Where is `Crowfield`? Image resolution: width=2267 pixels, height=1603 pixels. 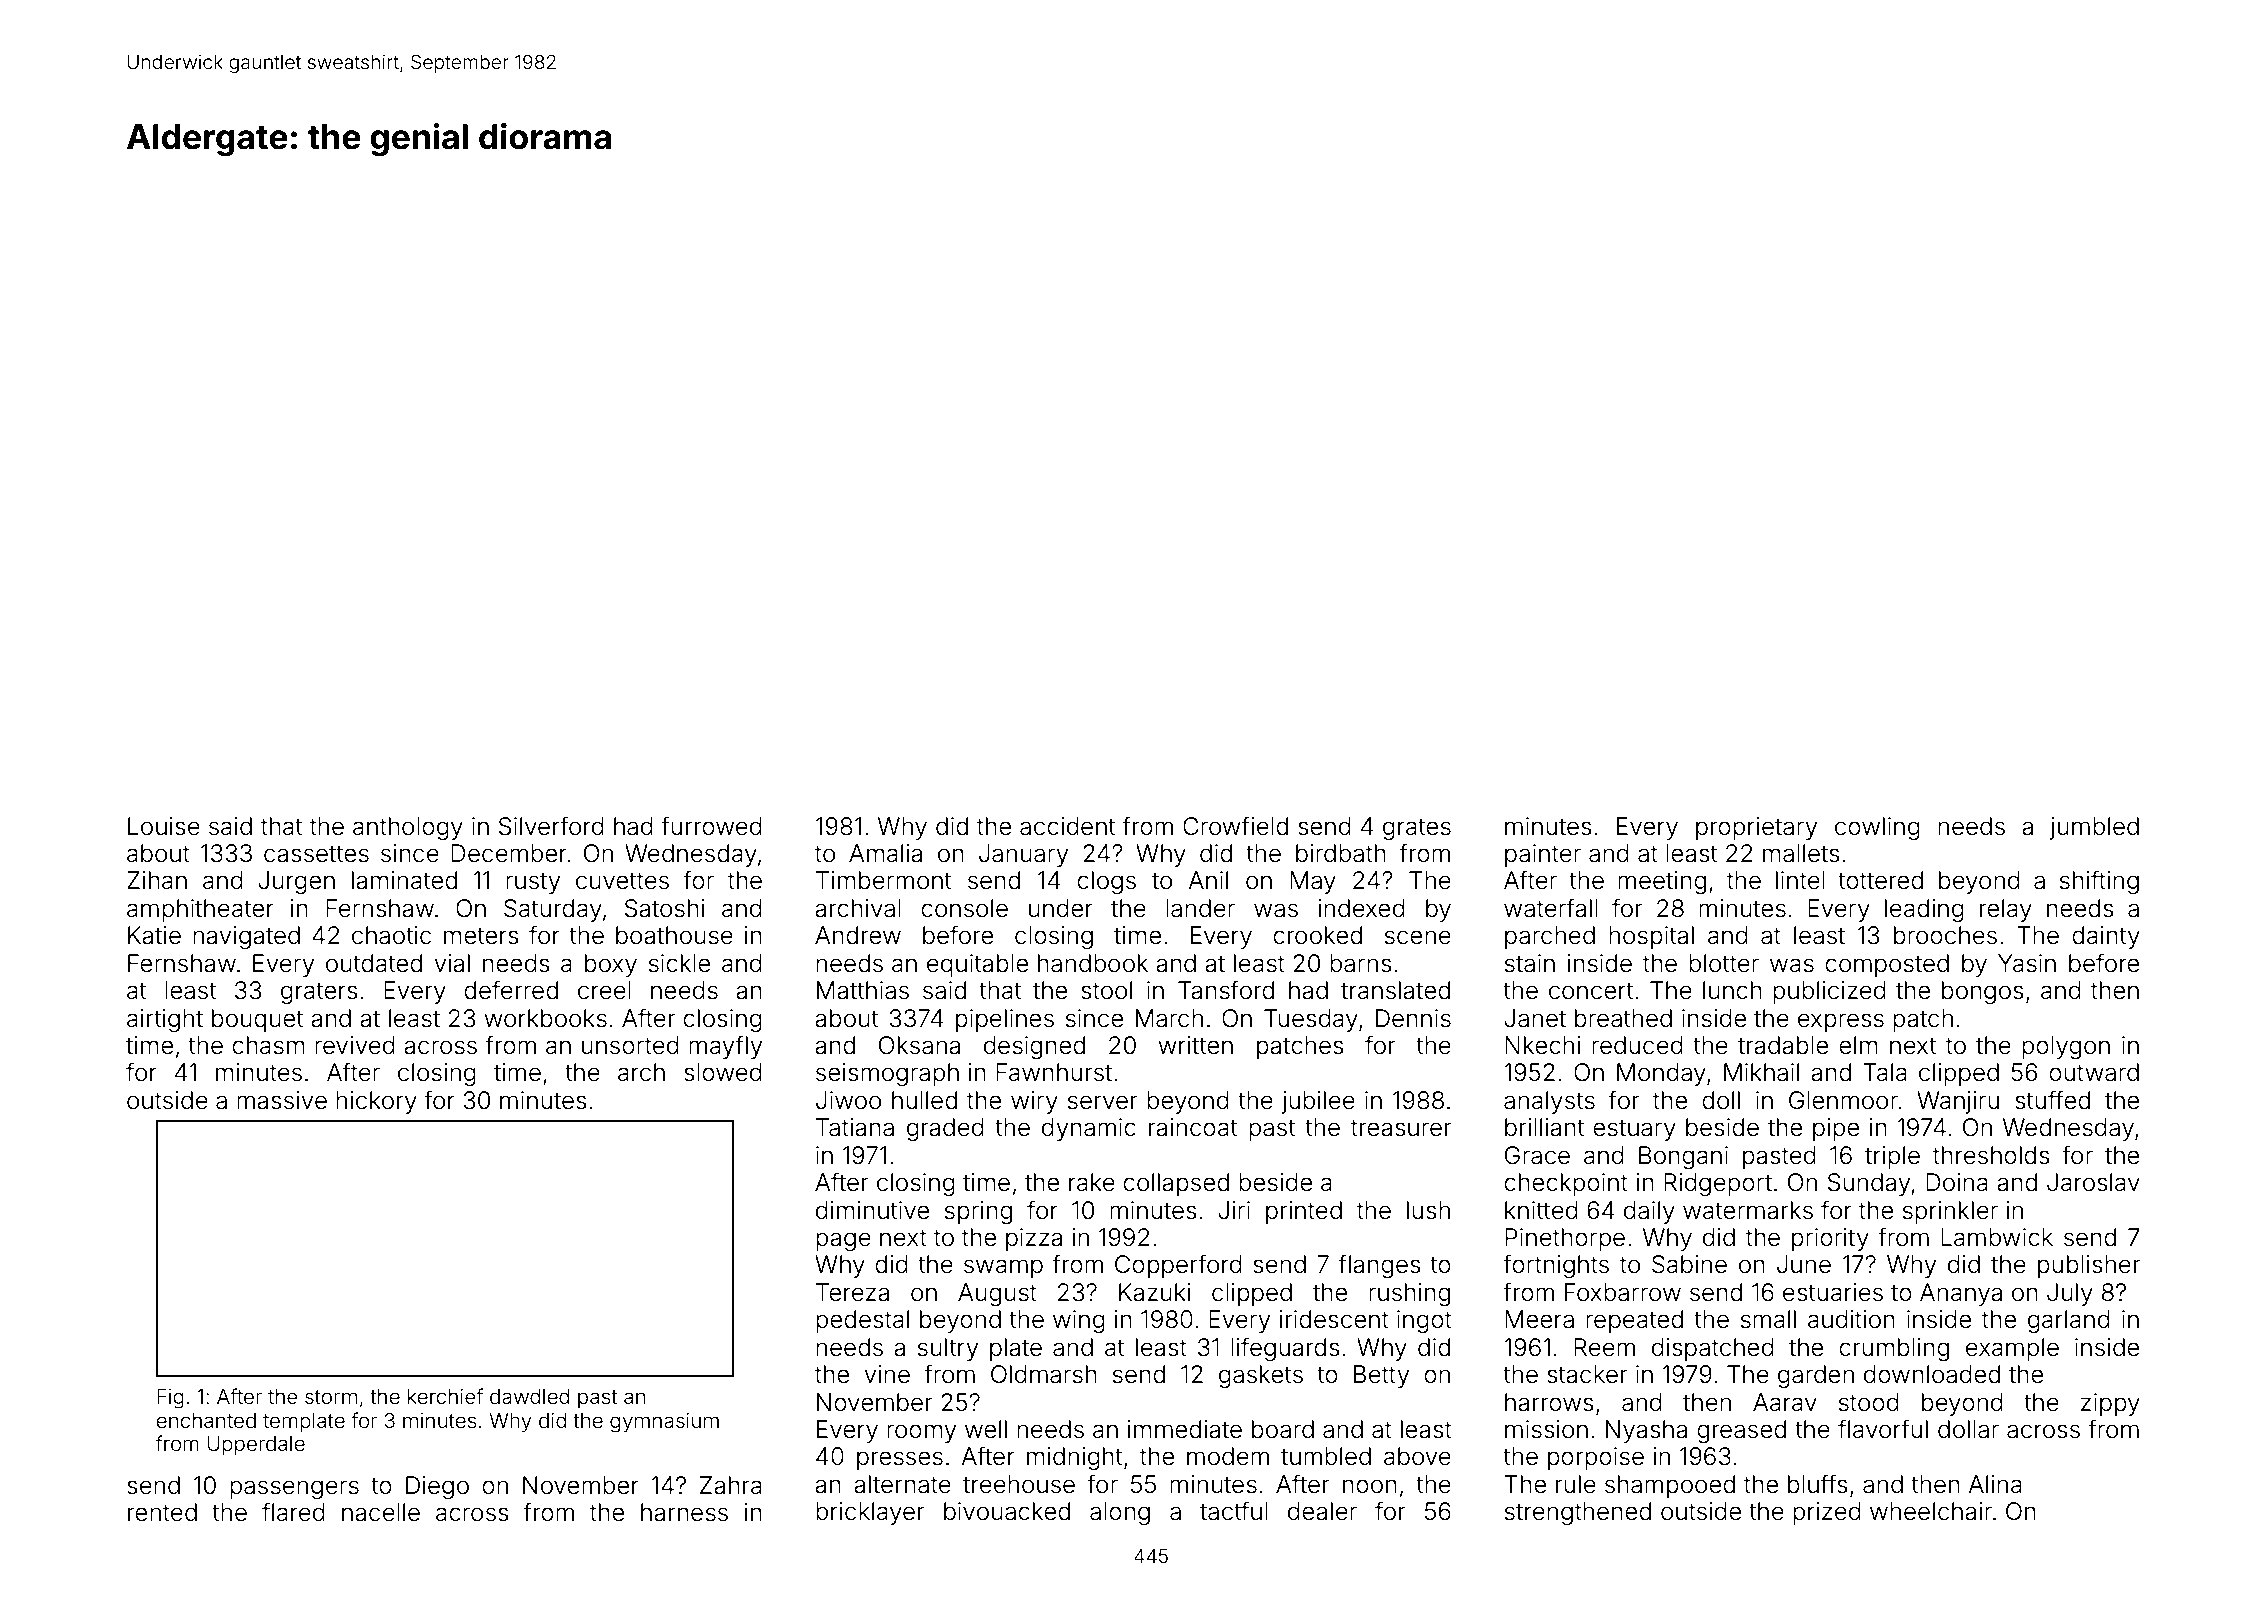
Crowfield is located at coordinates (1235, 826).
